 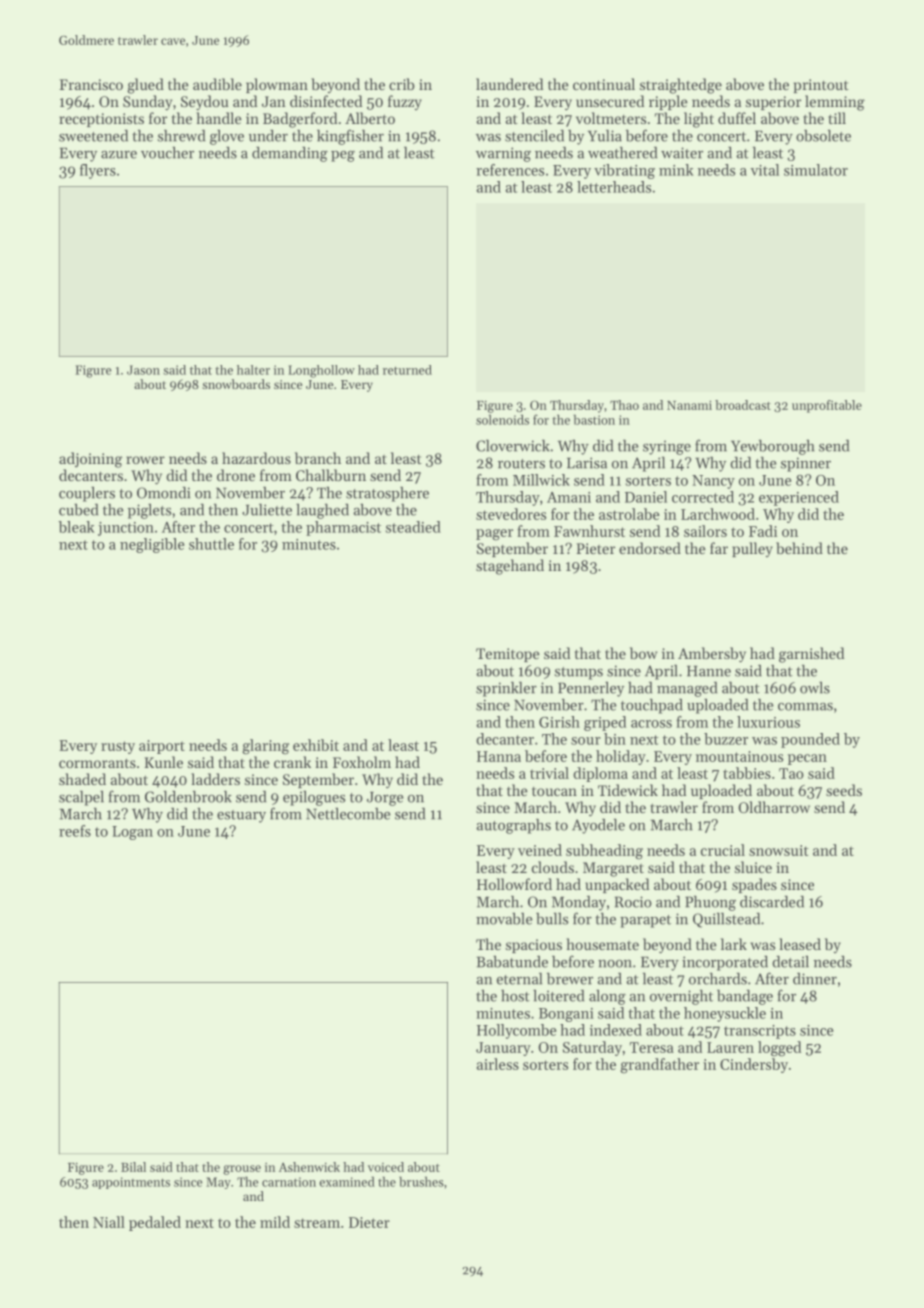 What do you see at coordinates (815, 979) in the page?
I see `dinner` at bounding box center [815, 979].
